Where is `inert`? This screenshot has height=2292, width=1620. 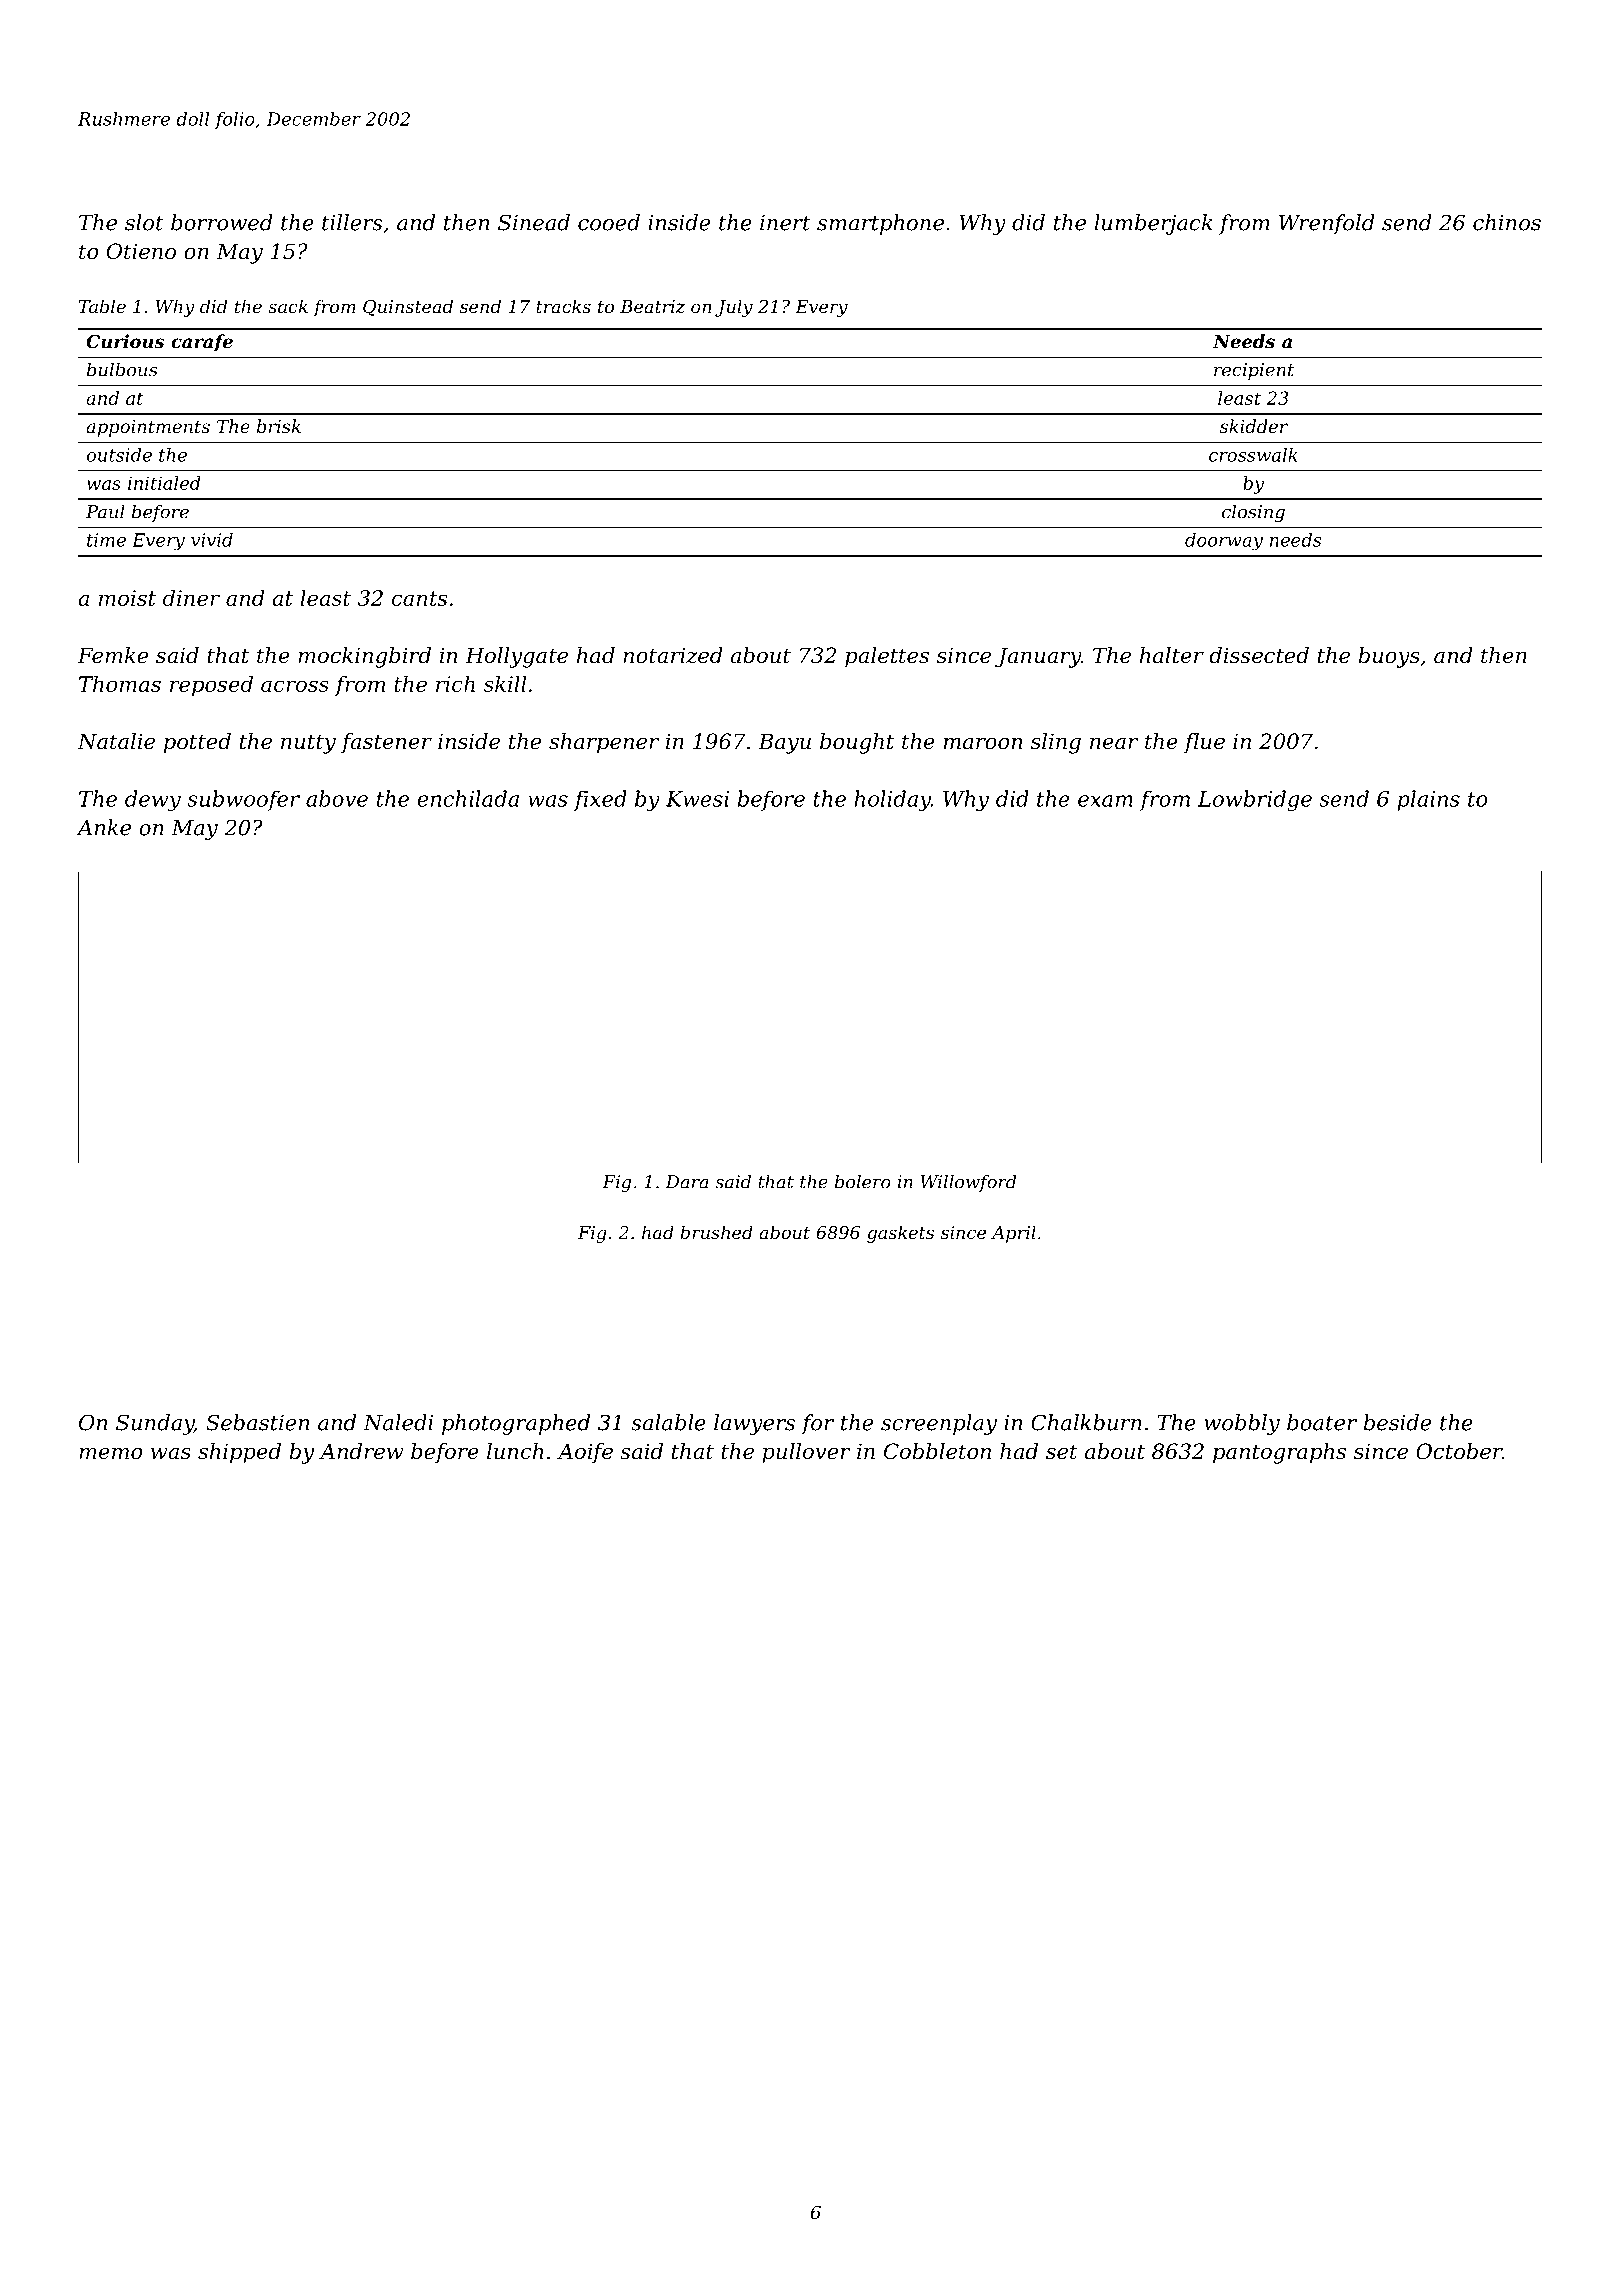 inert is located at coordinates (785, 223).
